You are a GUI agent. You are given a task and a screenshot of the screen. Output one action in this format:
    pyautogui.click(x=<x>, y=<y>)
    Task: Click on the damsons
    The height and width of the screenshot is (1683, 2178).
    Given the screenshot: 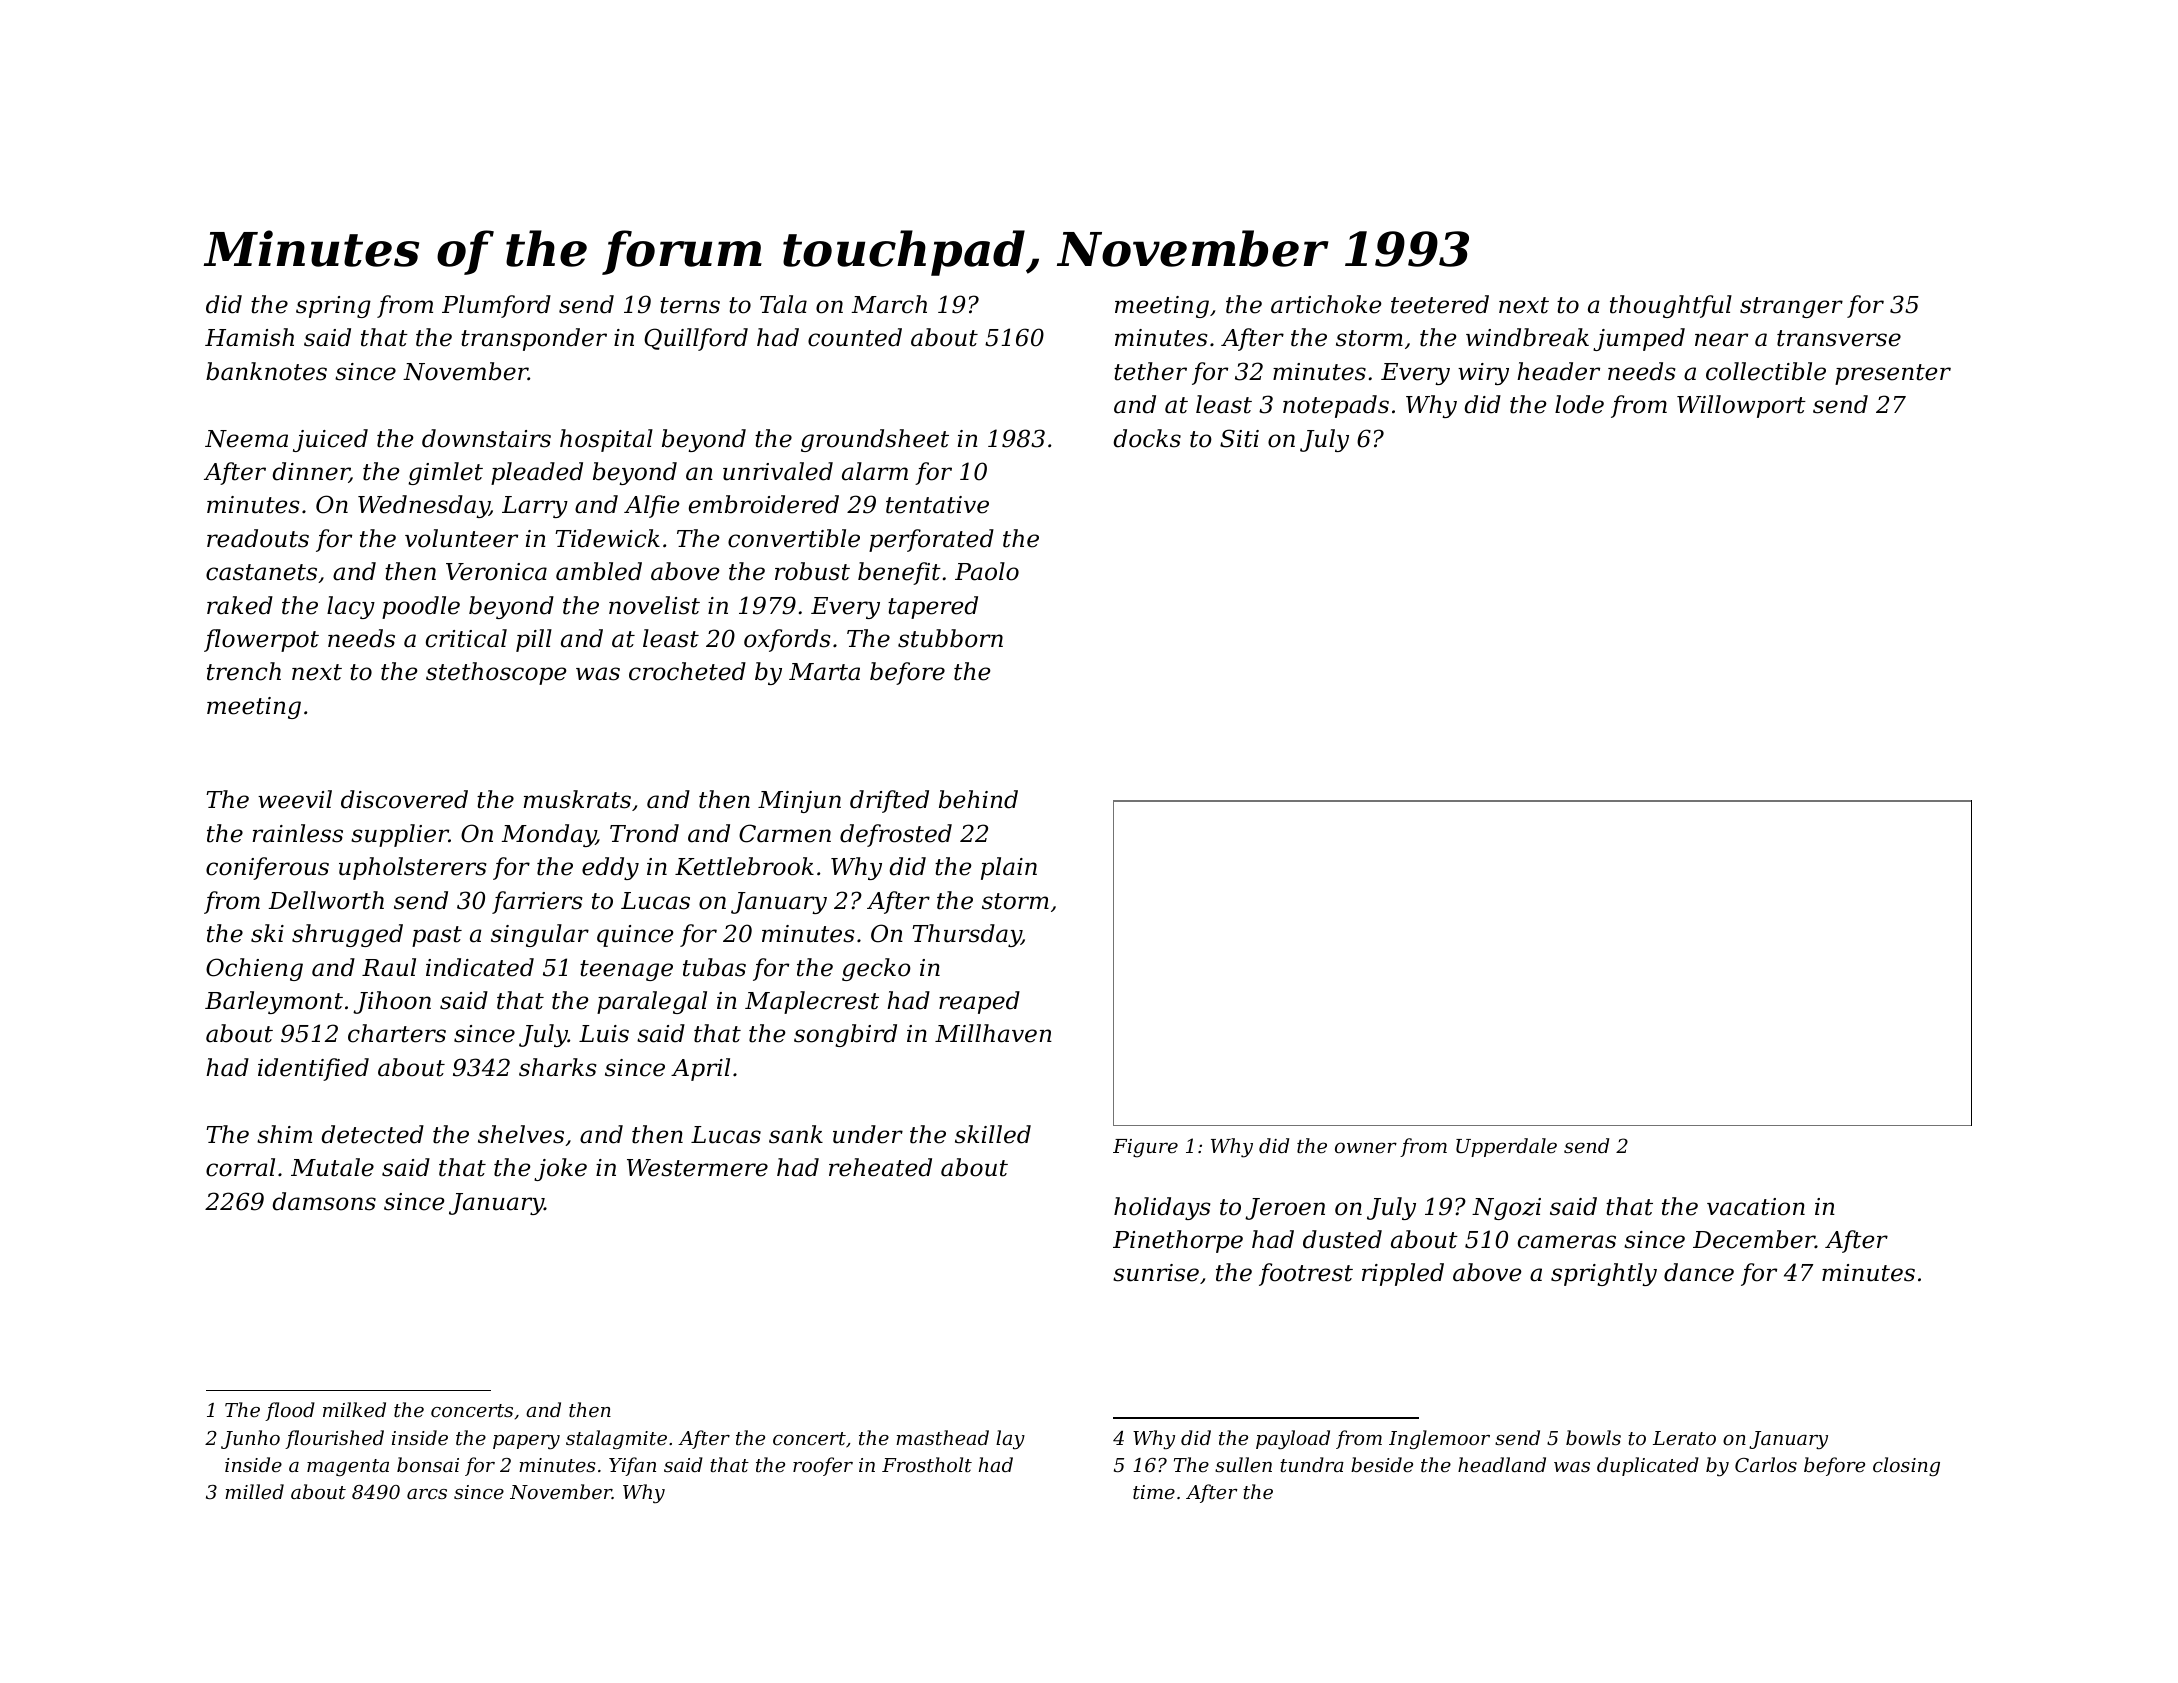 What is the action you would take?
    pyautogui.click(x=324, y=1201)
